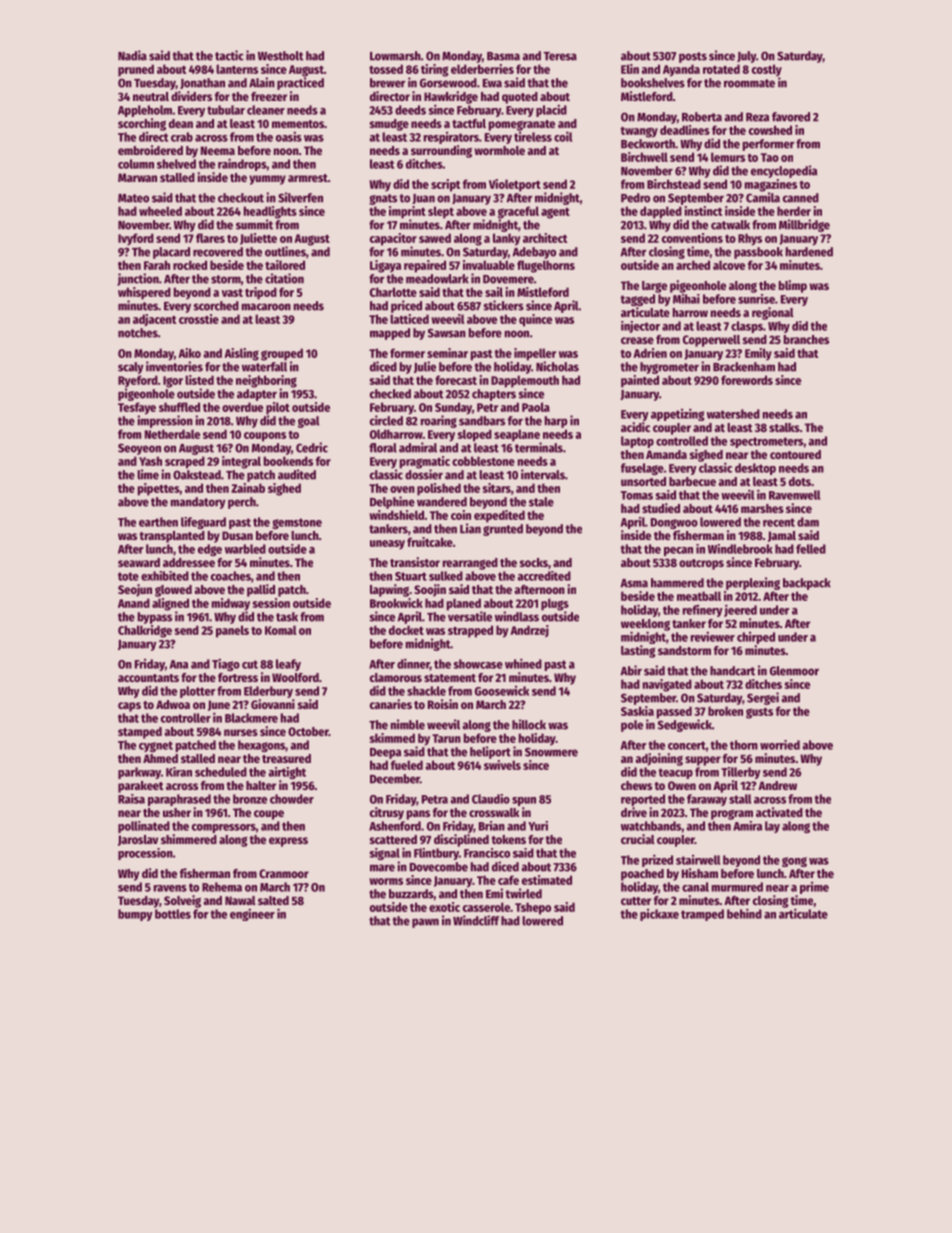  Describe the element at coordinates (747, 327) in the page. I see `clasps` at that location.
